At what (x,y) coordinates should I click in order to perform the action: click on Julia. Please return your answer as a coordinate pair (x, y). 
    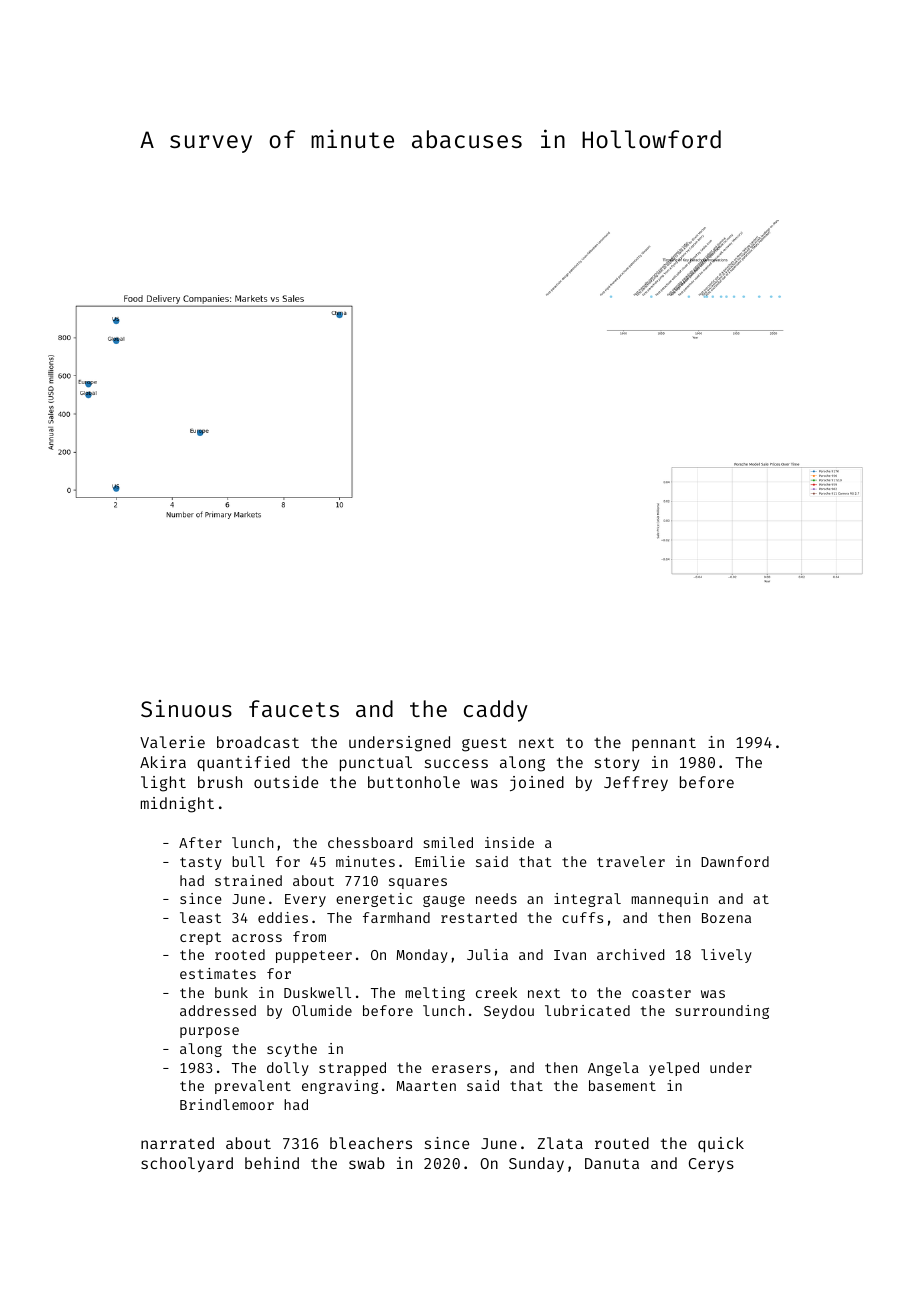
    Looking at the image, I should click on (487, 954).
